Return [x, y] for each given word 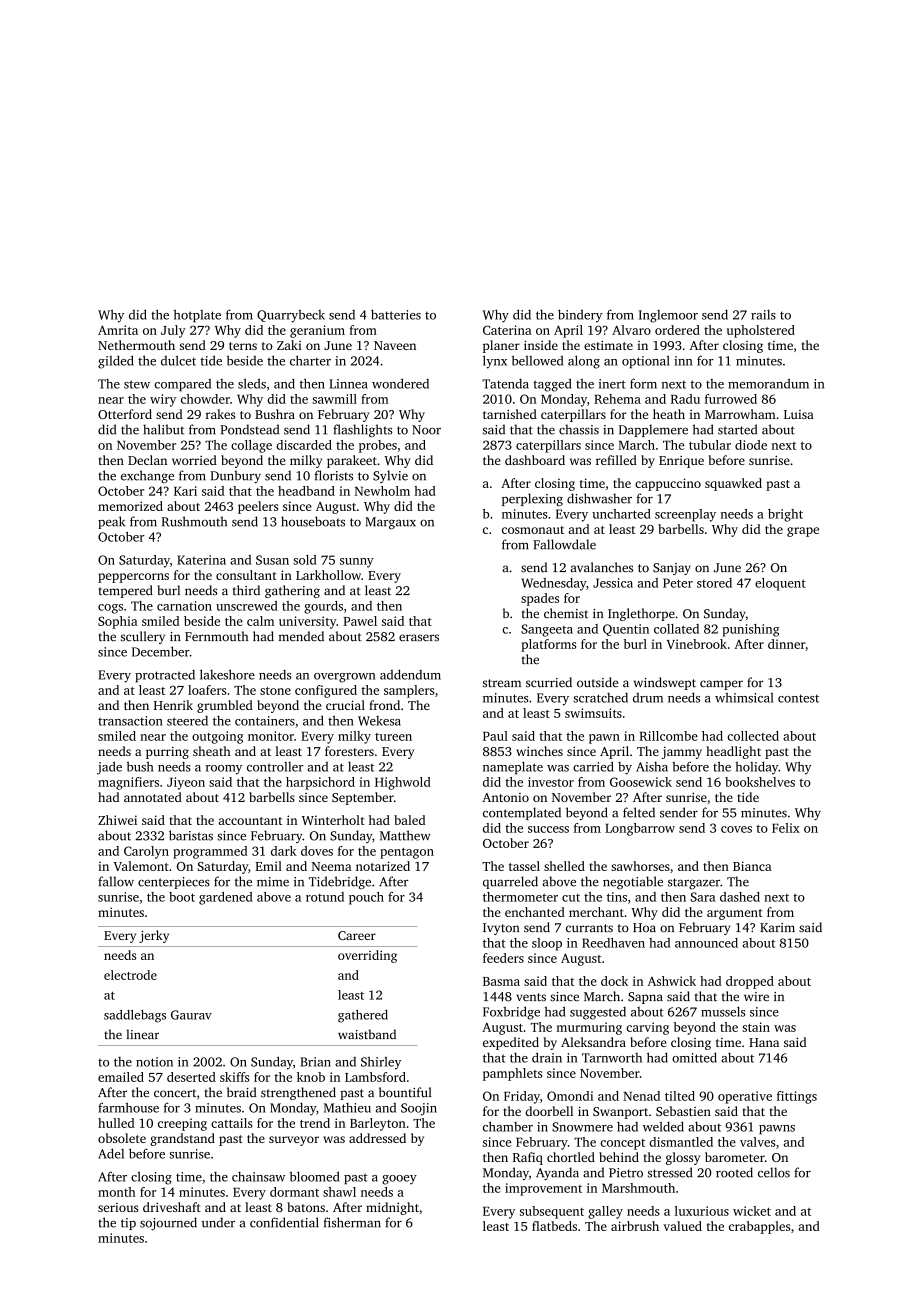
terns [243, 346]
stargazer [694, 883]
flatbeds [554, 1226]
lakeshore [227, 674]
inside [541, 345]
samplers [409, 691]
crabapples [759, 1227]
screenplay [685, 515]
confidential [284, 1222]
